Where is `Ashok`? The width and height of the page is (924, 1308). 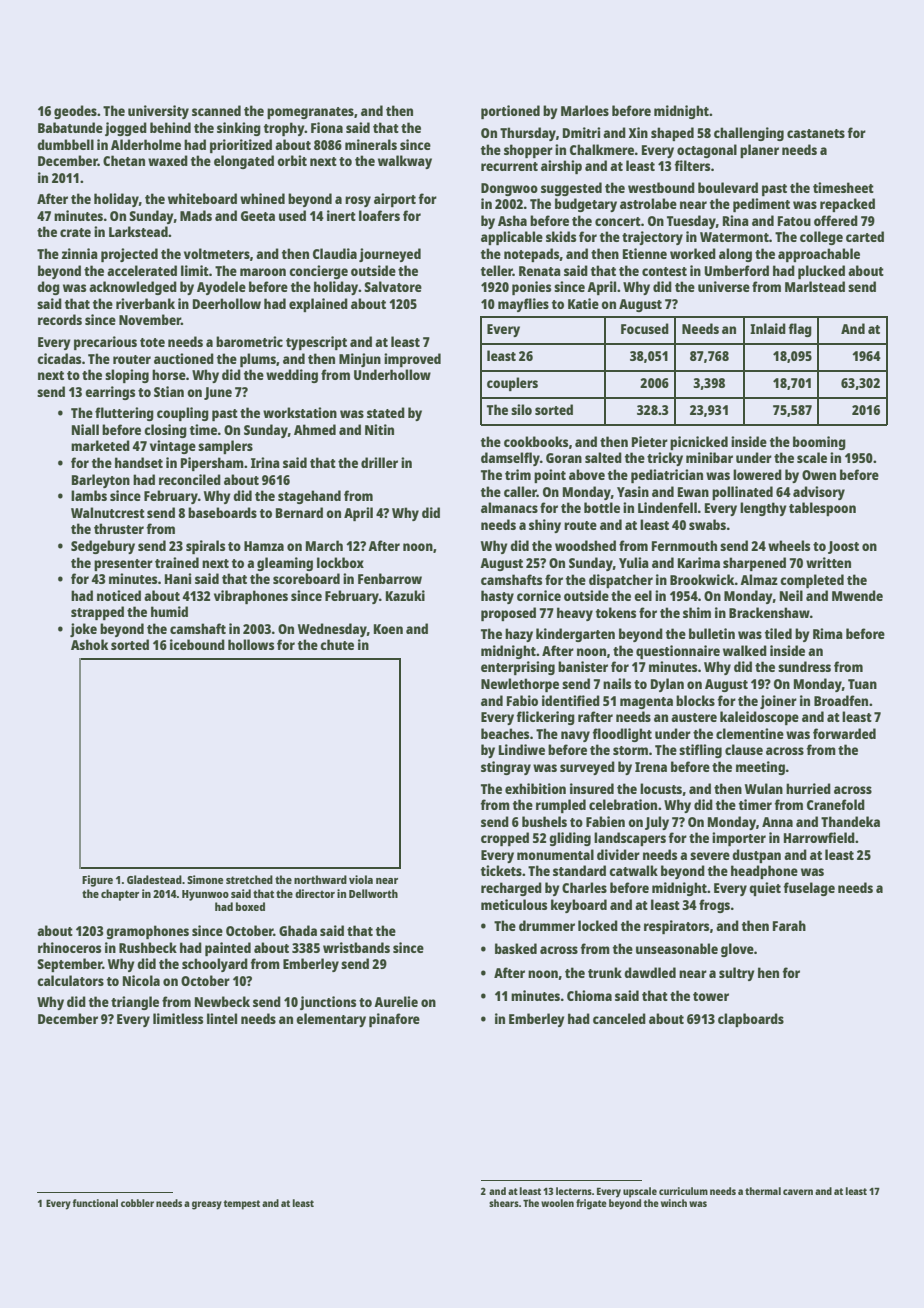 Ashok is located at coordinates (89, 644).
